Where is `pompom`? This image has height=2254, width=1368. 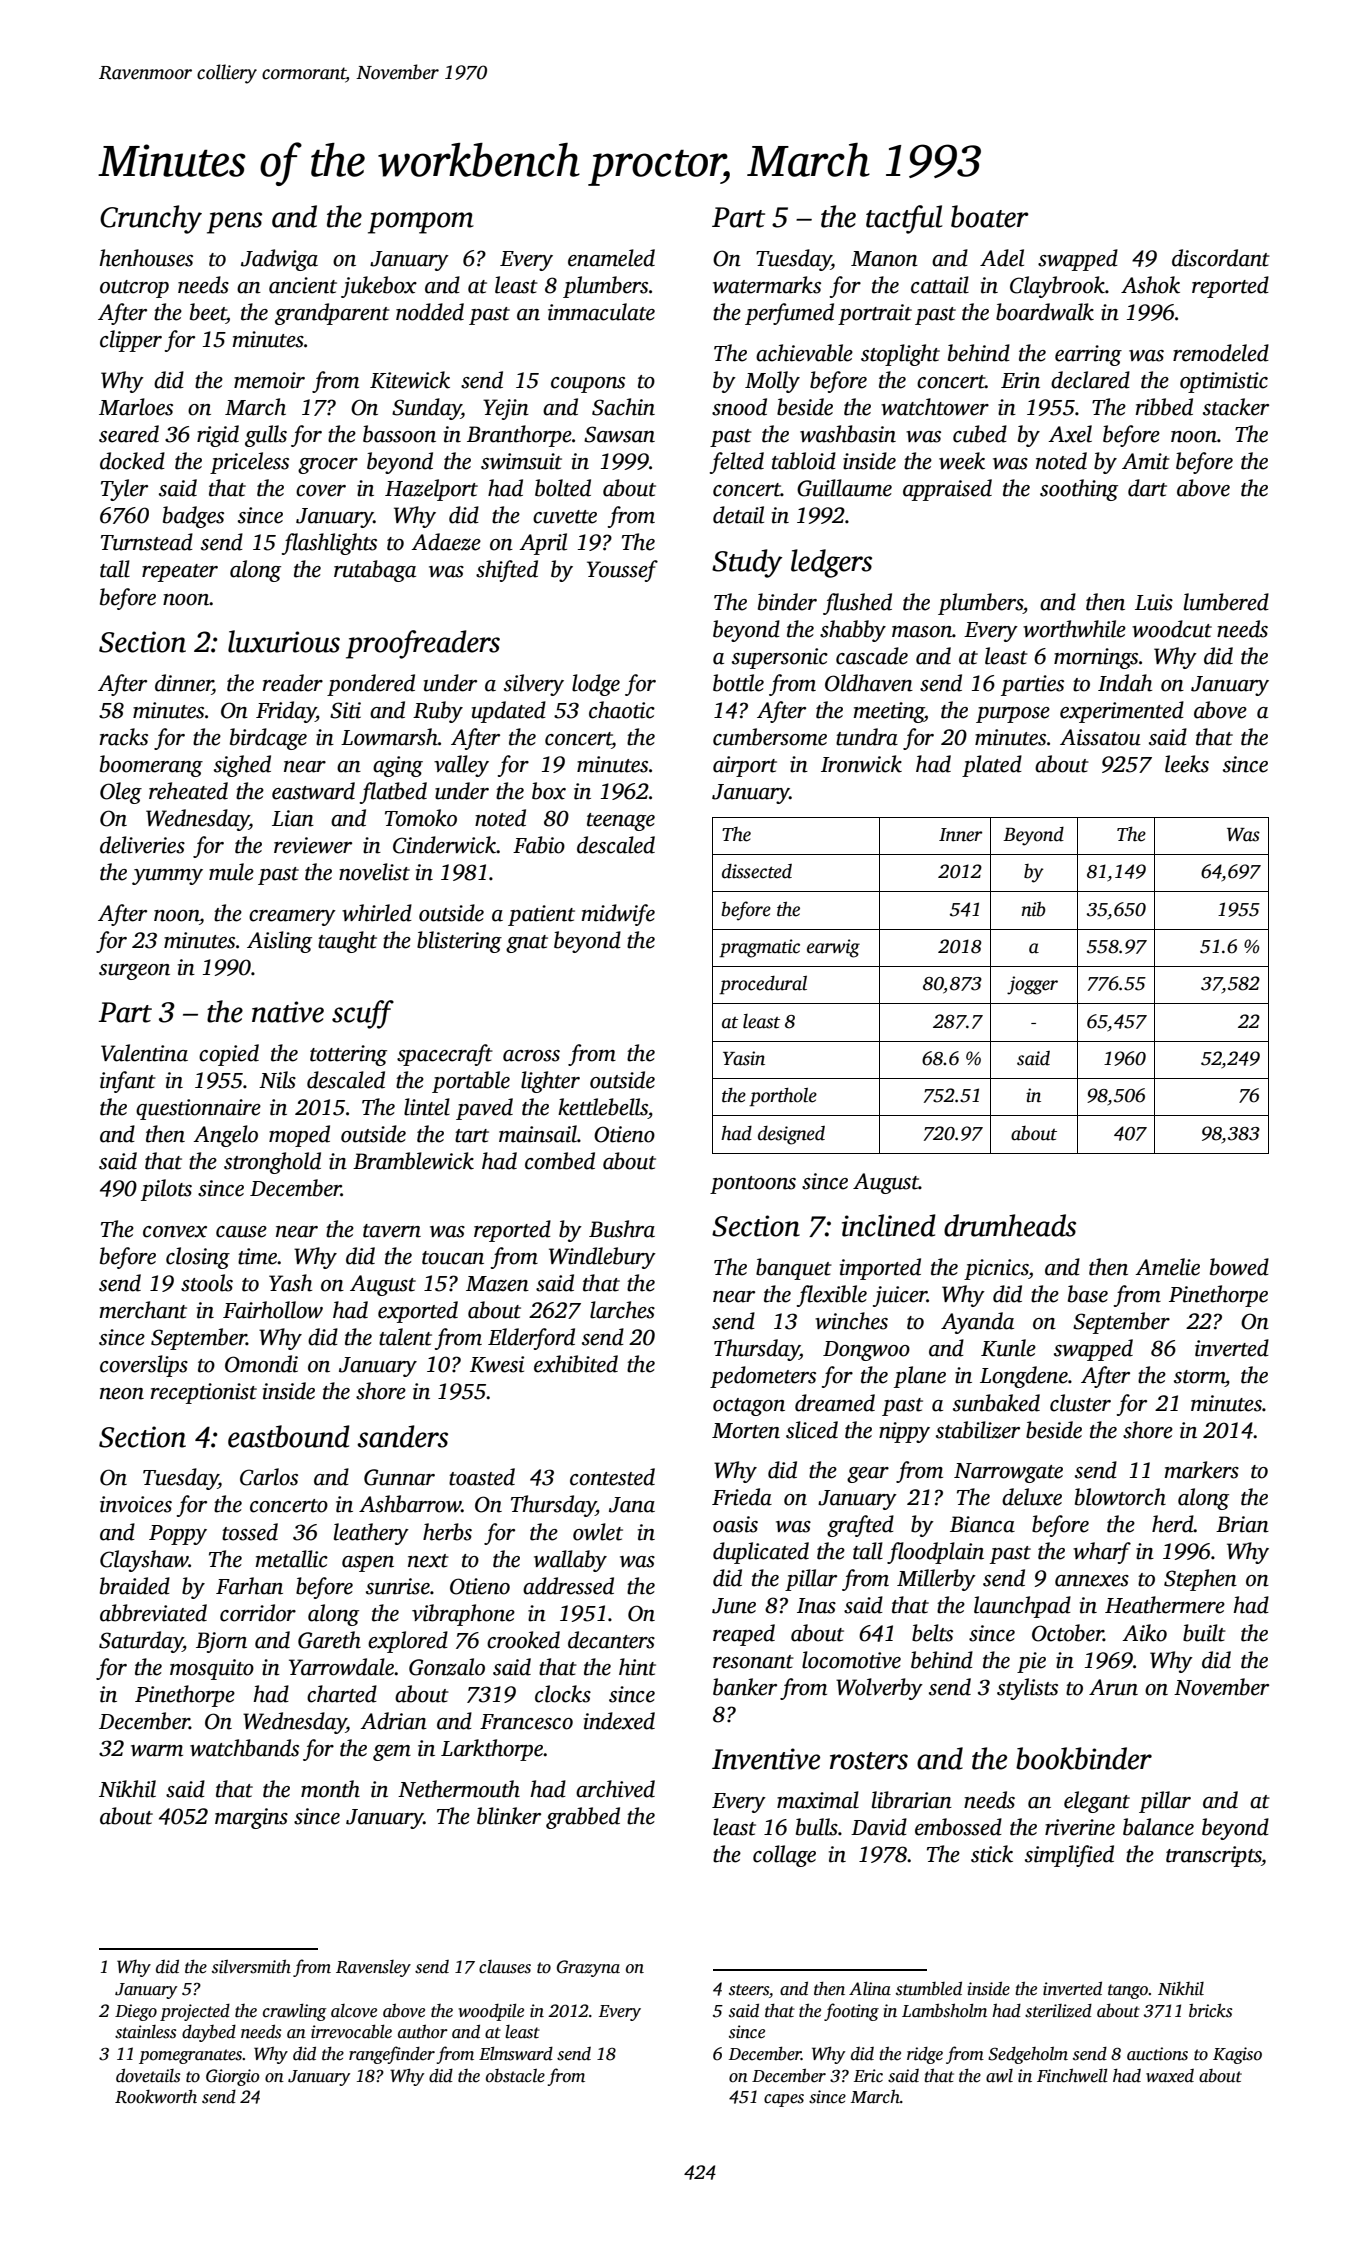
pompom is located at coordinates (421, 223).
